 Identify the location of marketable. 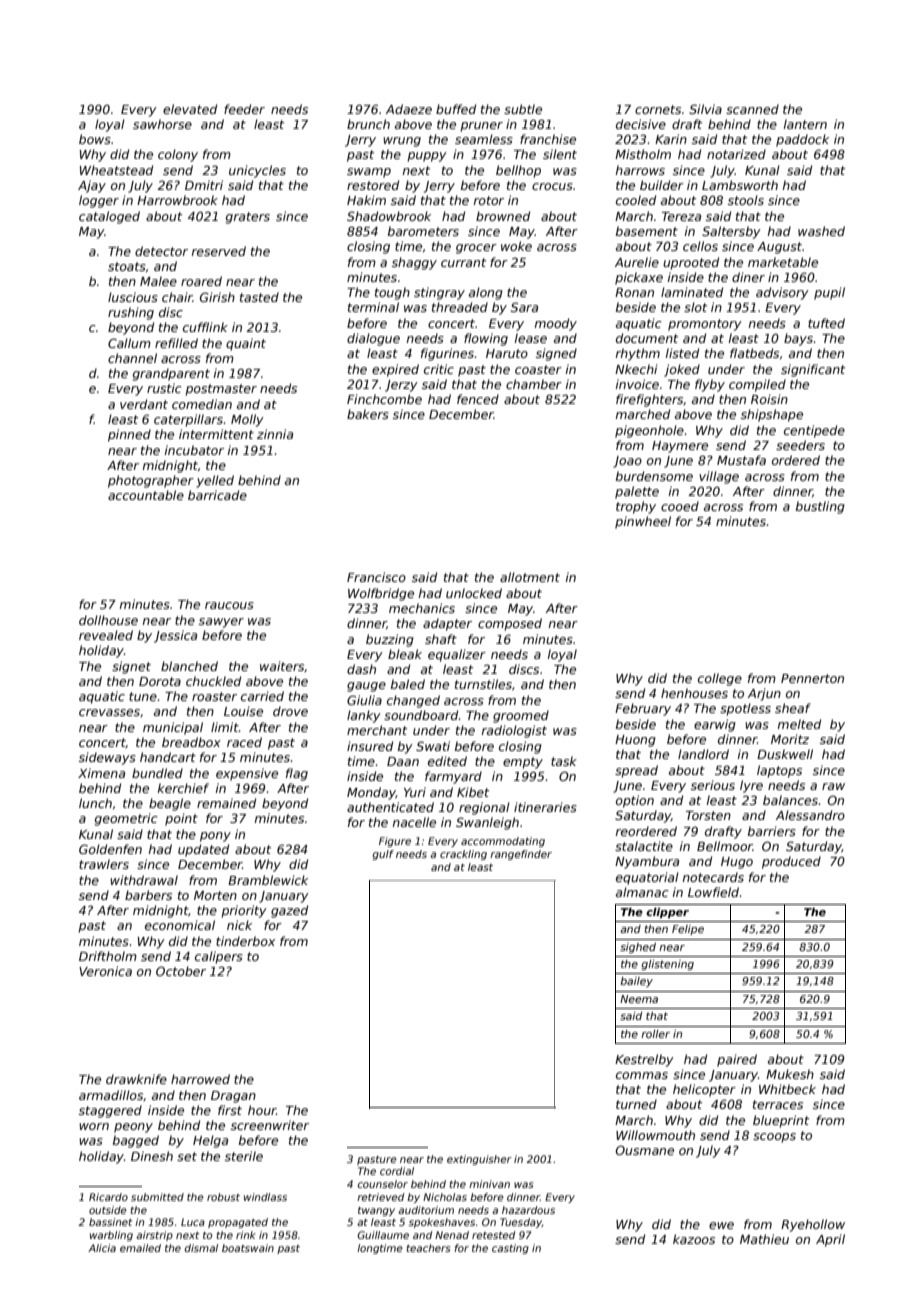
(783, 262).
